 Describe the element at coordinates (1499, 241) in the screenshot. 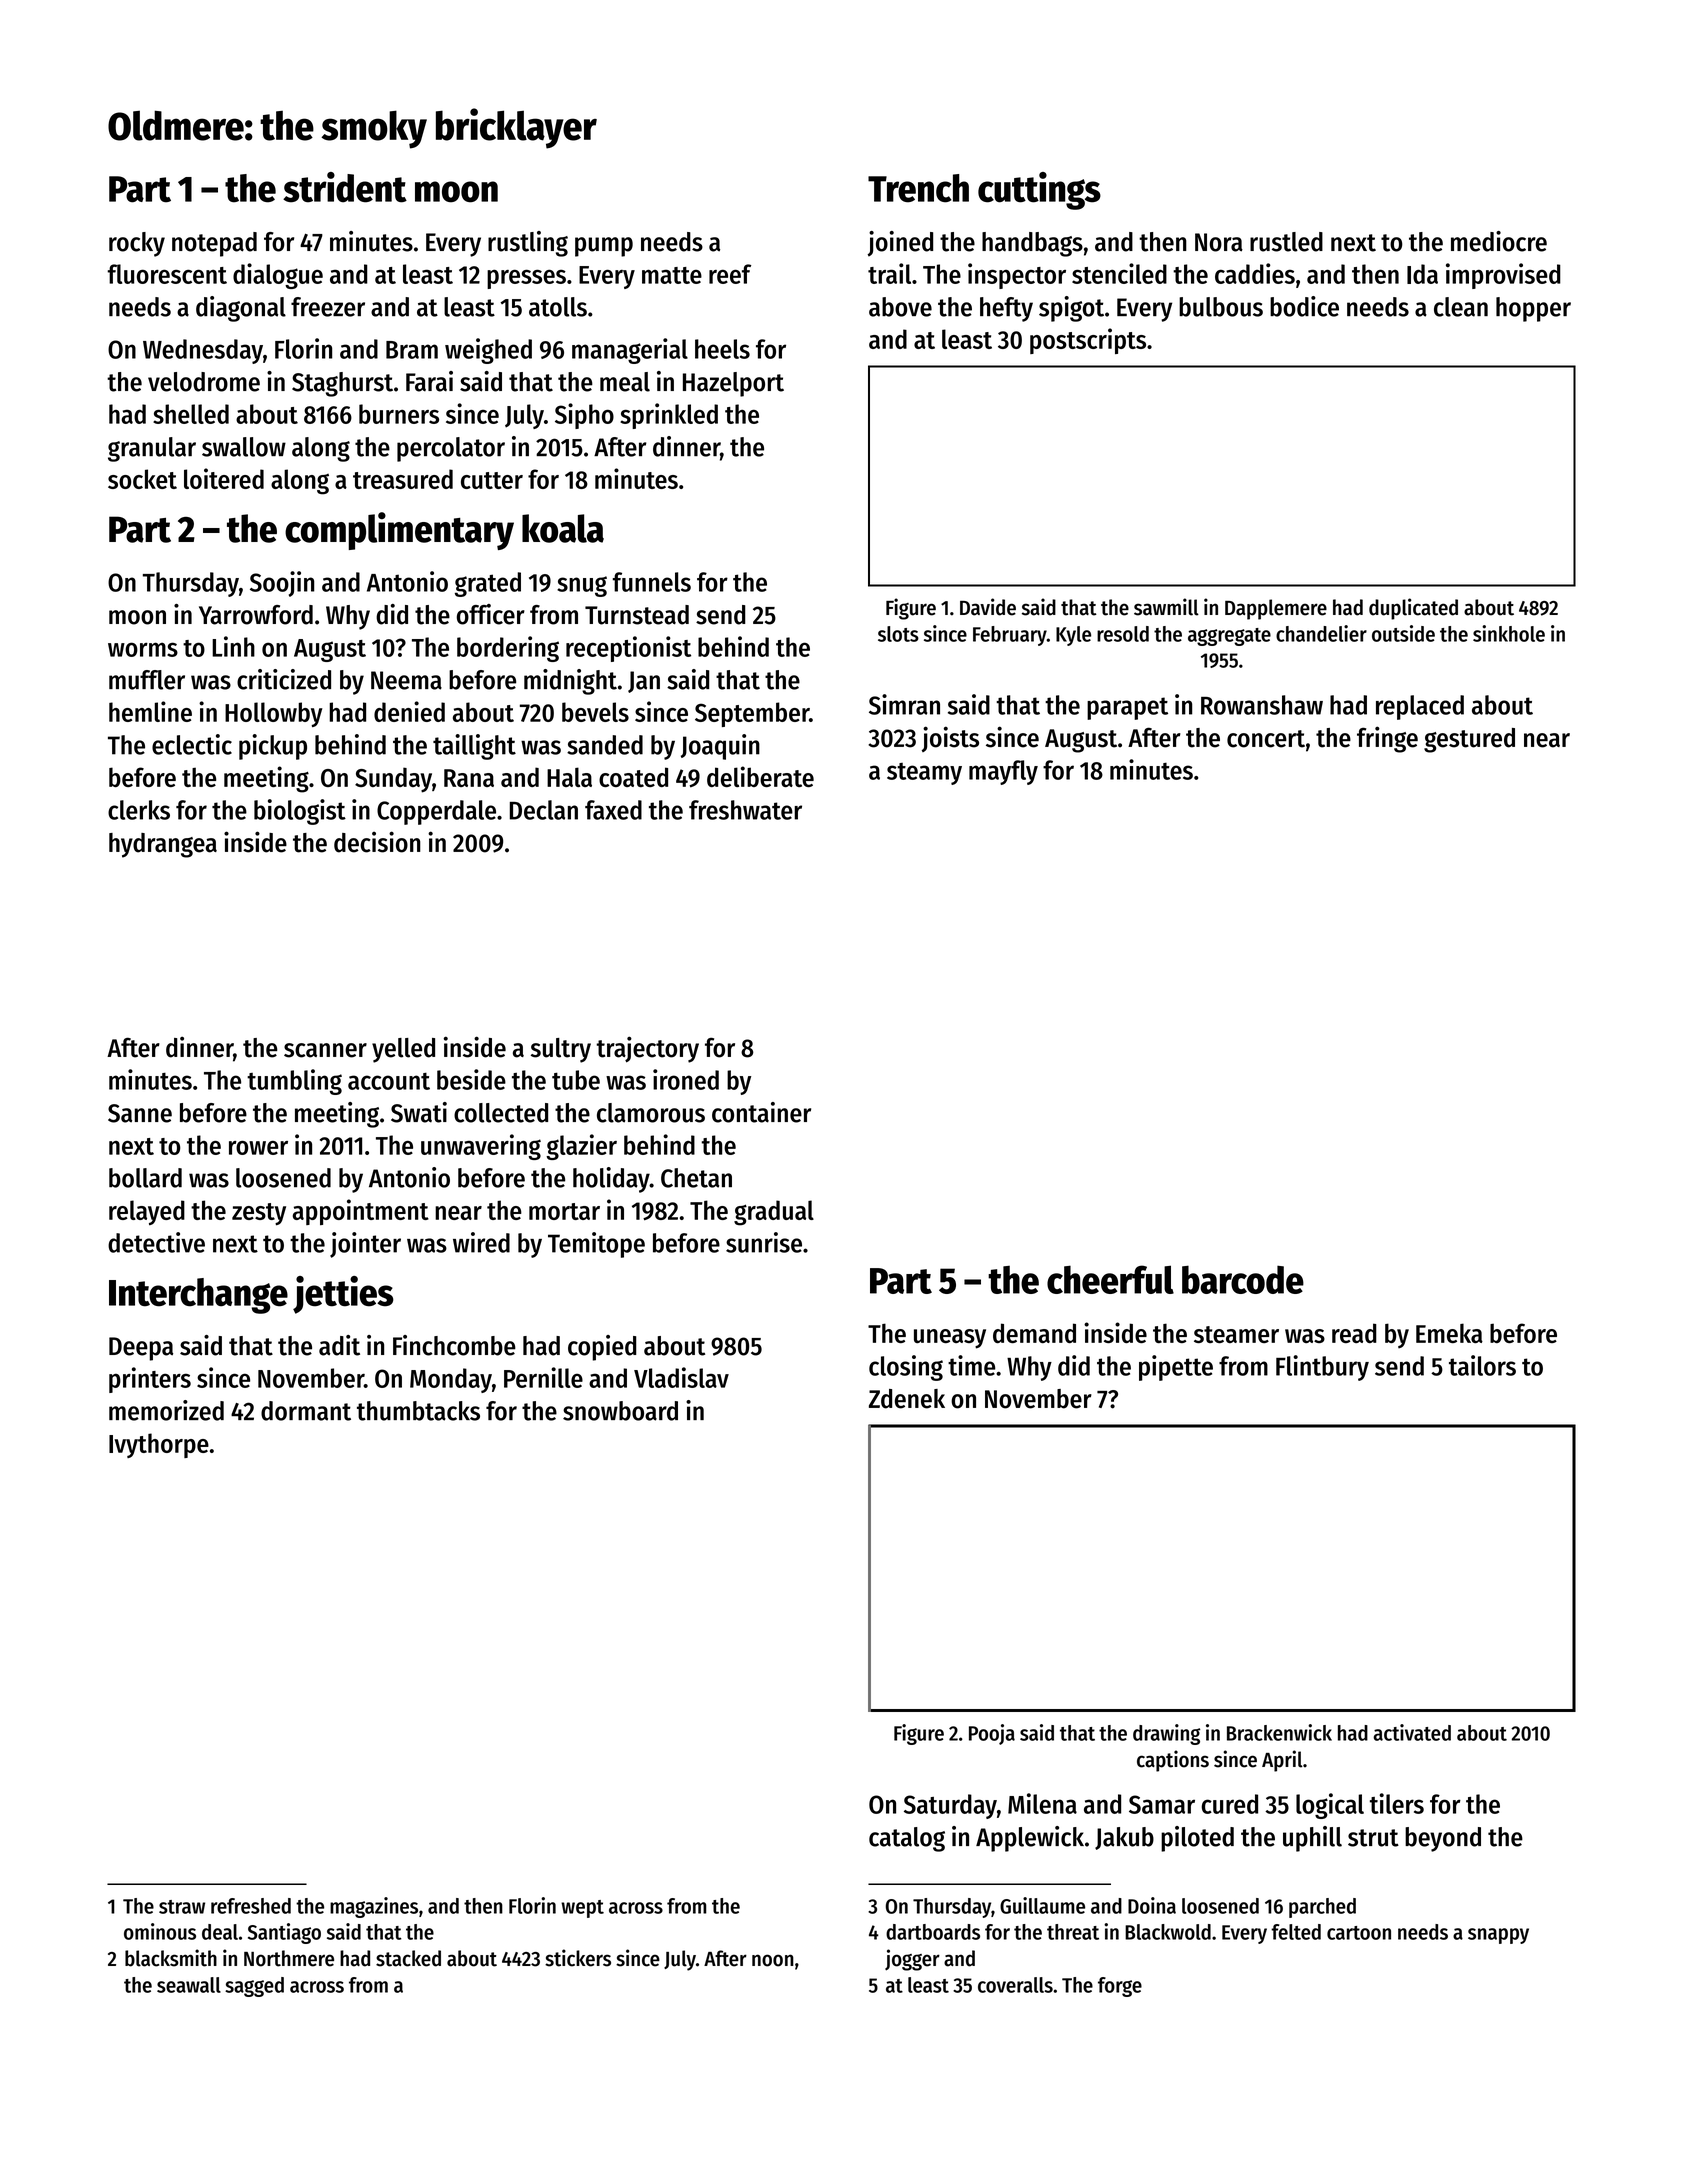

I see `mediocre` at that location.
